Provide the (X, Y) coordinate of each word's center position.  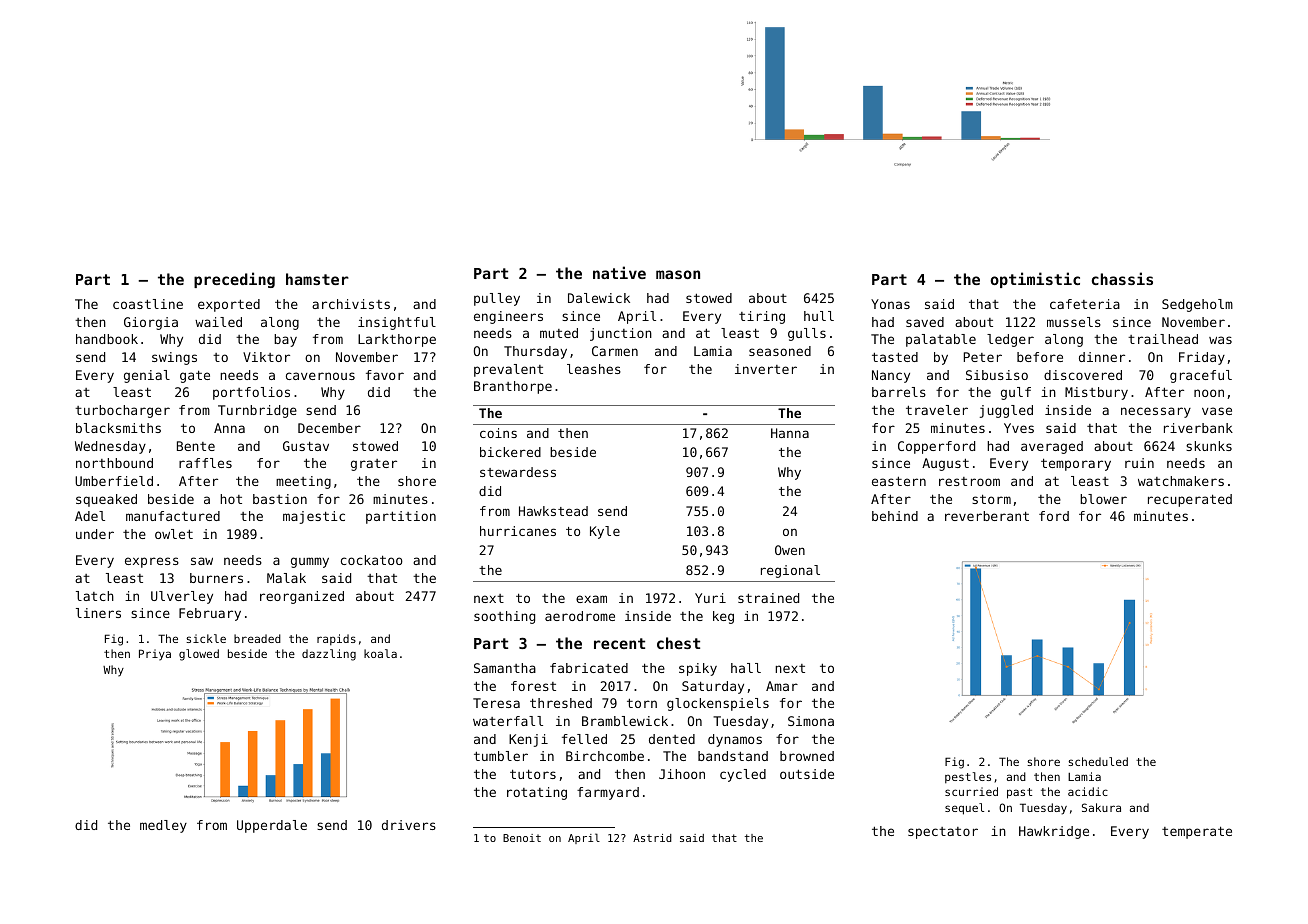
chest (678, 643)
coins (498, 433)
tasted (895, 357)
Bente (196, 446)
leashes (594, 369)
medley (163, 826)
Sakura (1101, 807)
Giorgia (151, 323)
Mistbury (1096, 393)
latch (95, 596)
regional (790, 571)
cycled (743, 775)
